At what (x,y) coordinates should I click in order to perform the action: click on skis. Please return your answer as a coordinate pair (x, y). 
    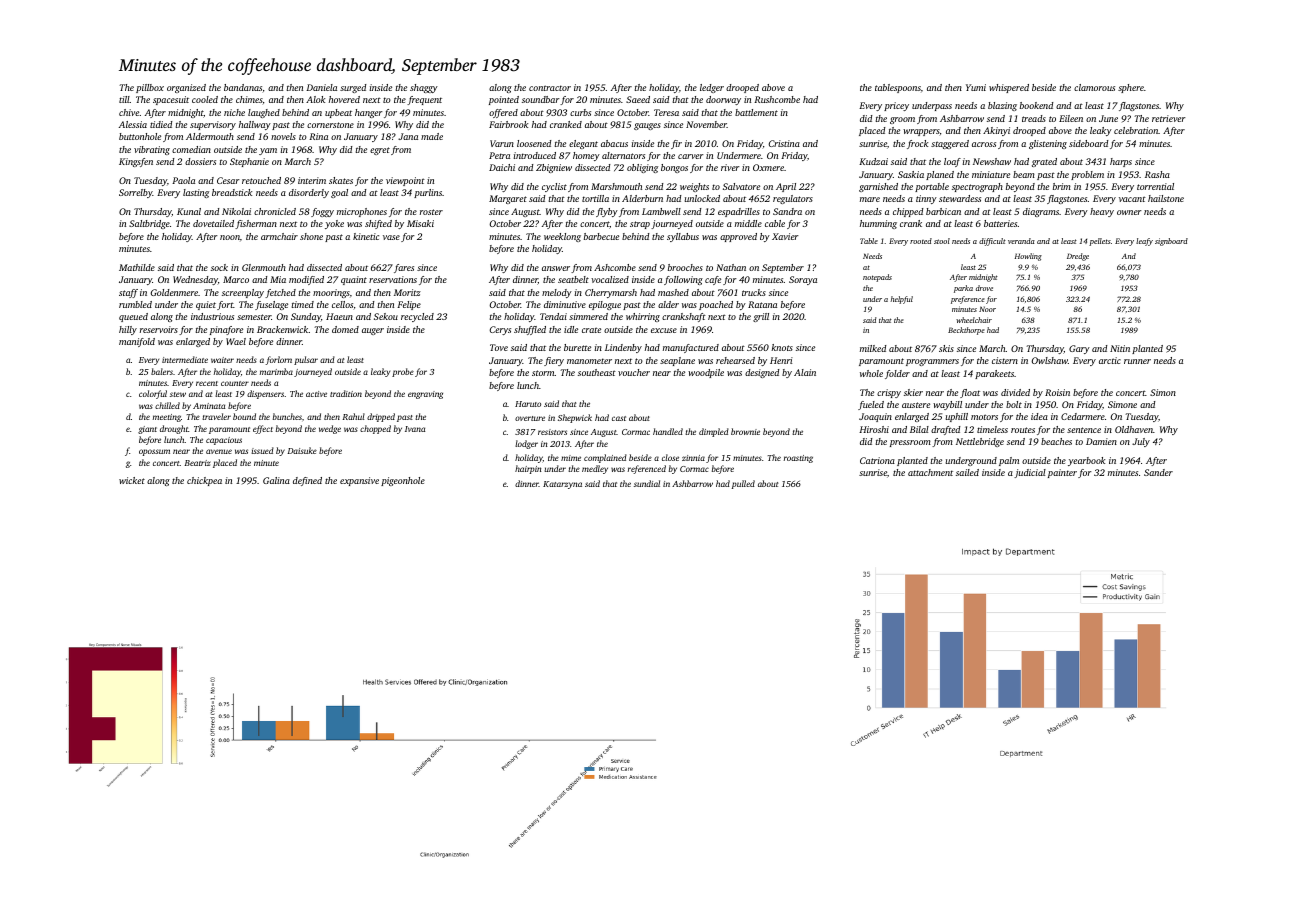
    Looking at the image, I should click on (946, 348).
